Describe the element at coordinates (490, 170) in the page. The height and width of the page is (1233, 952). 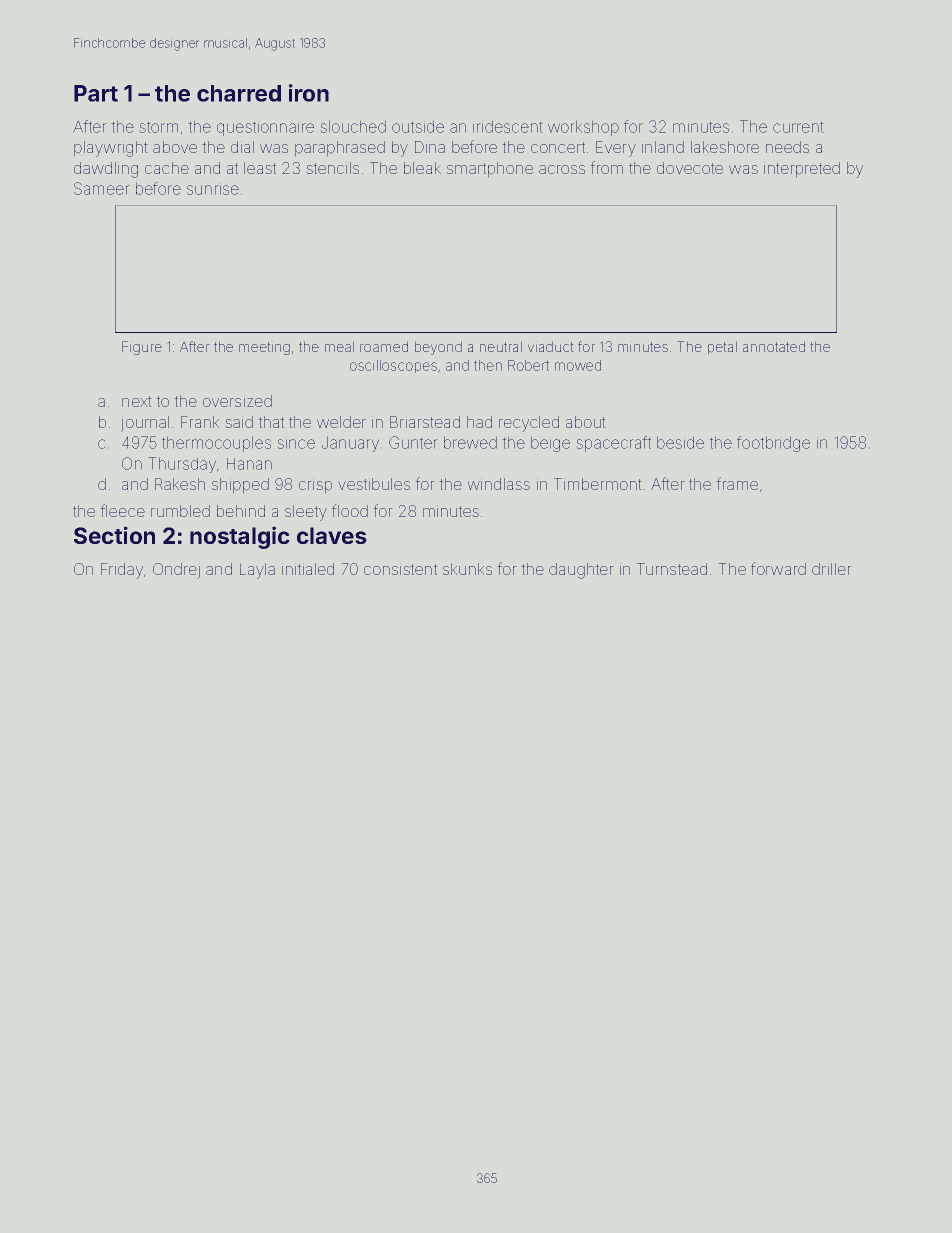
I see `smartphone` at that location.
